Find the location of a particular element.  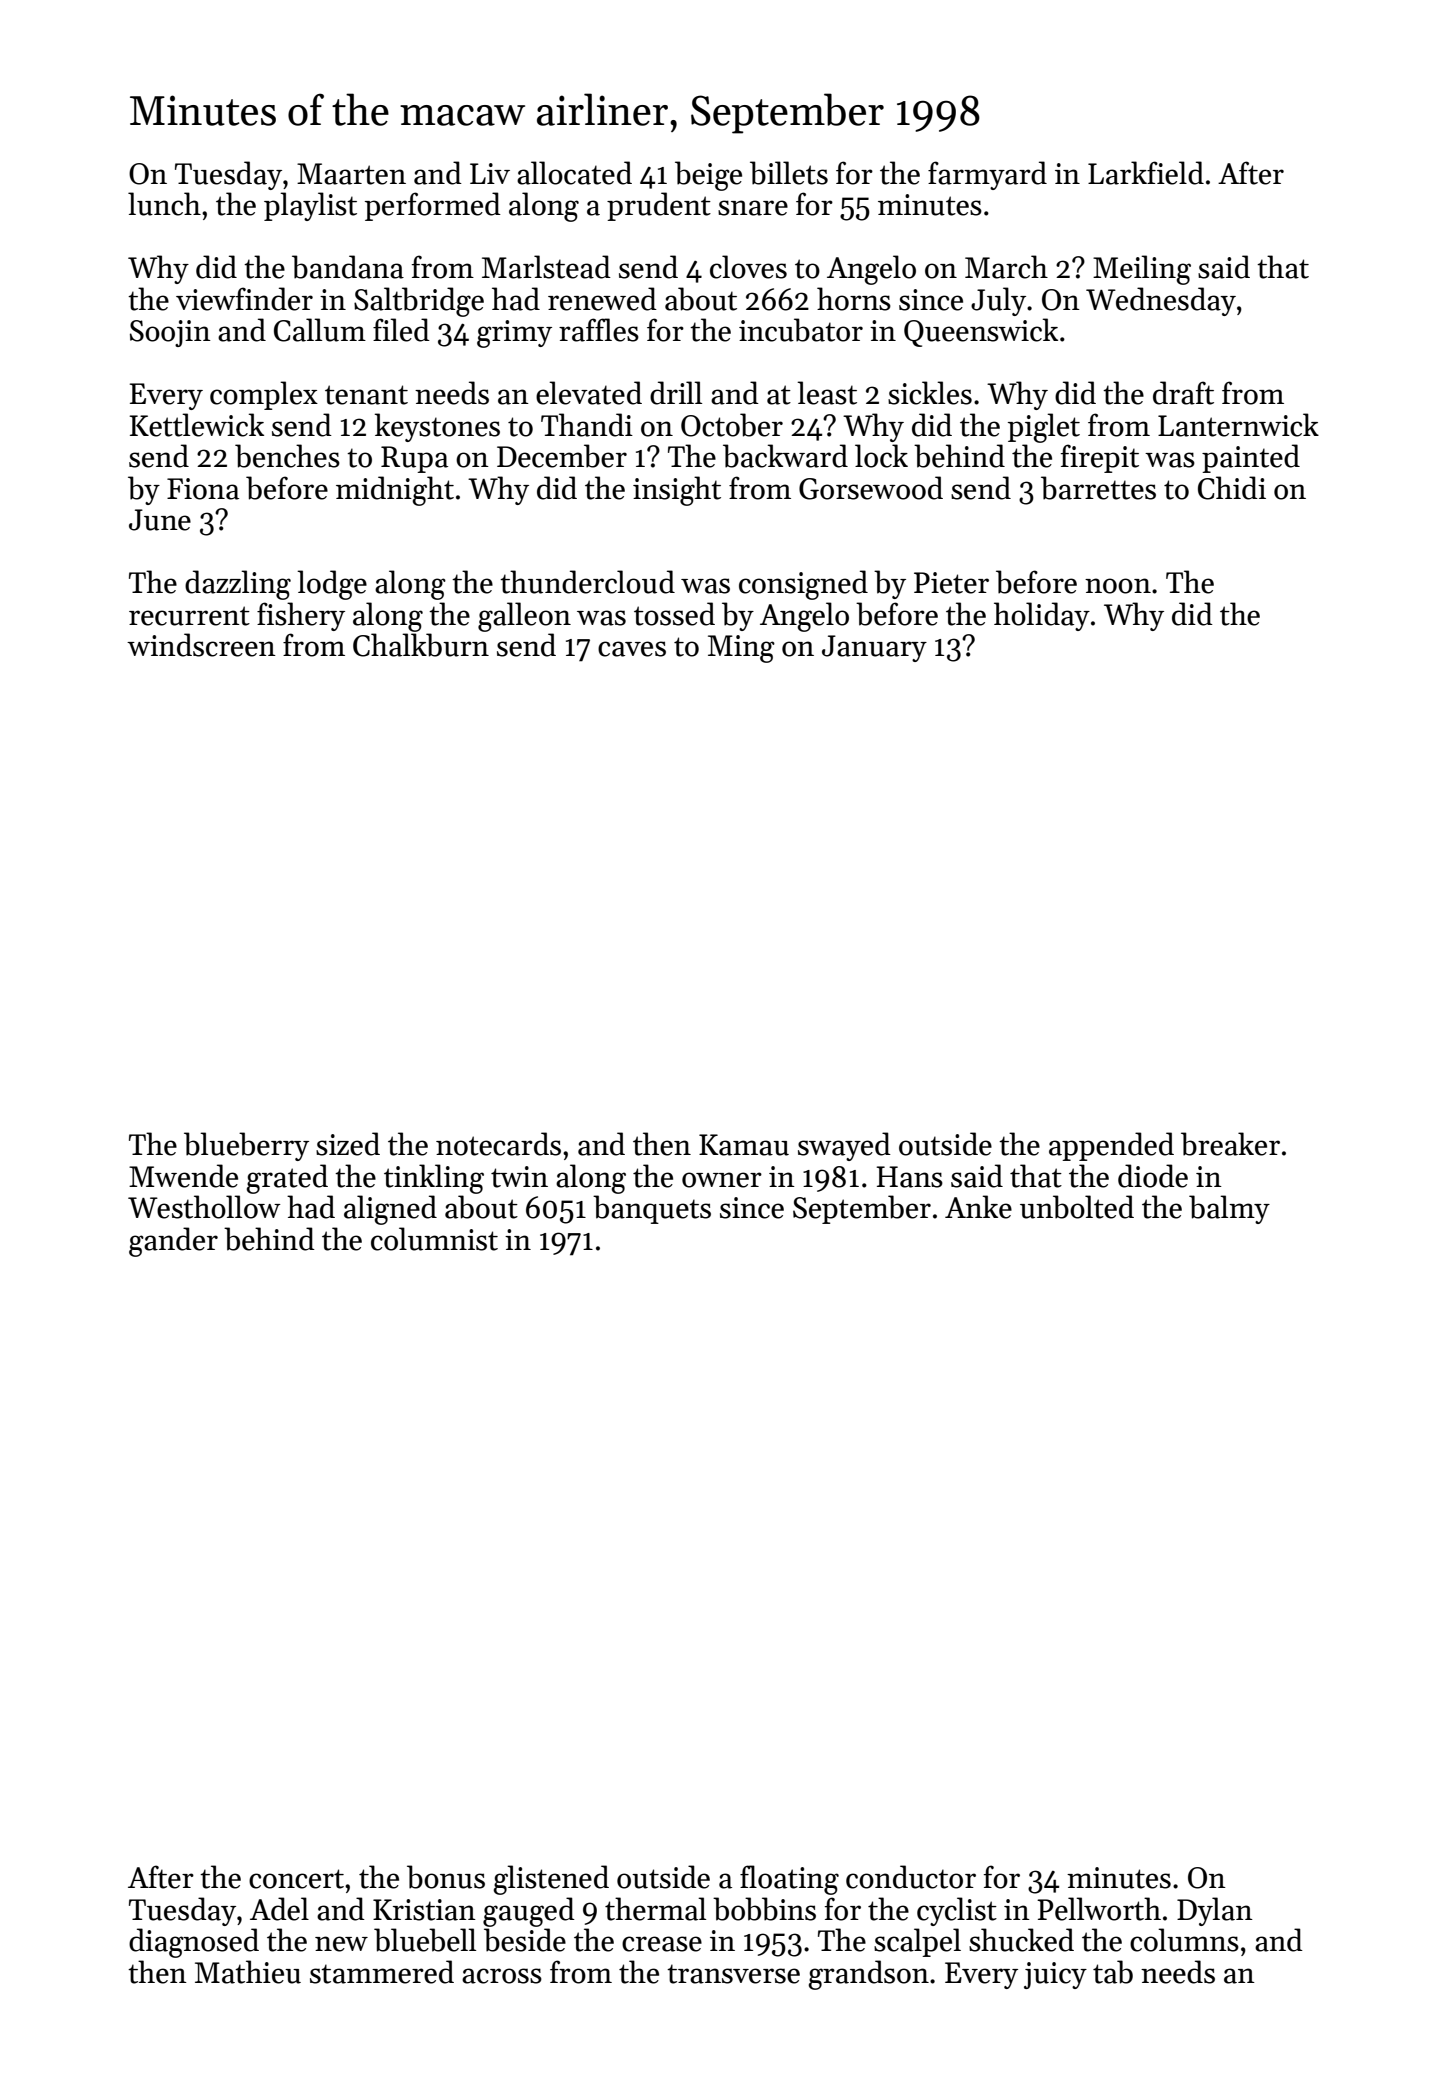

noon is located at coordinates (1118, 586).
